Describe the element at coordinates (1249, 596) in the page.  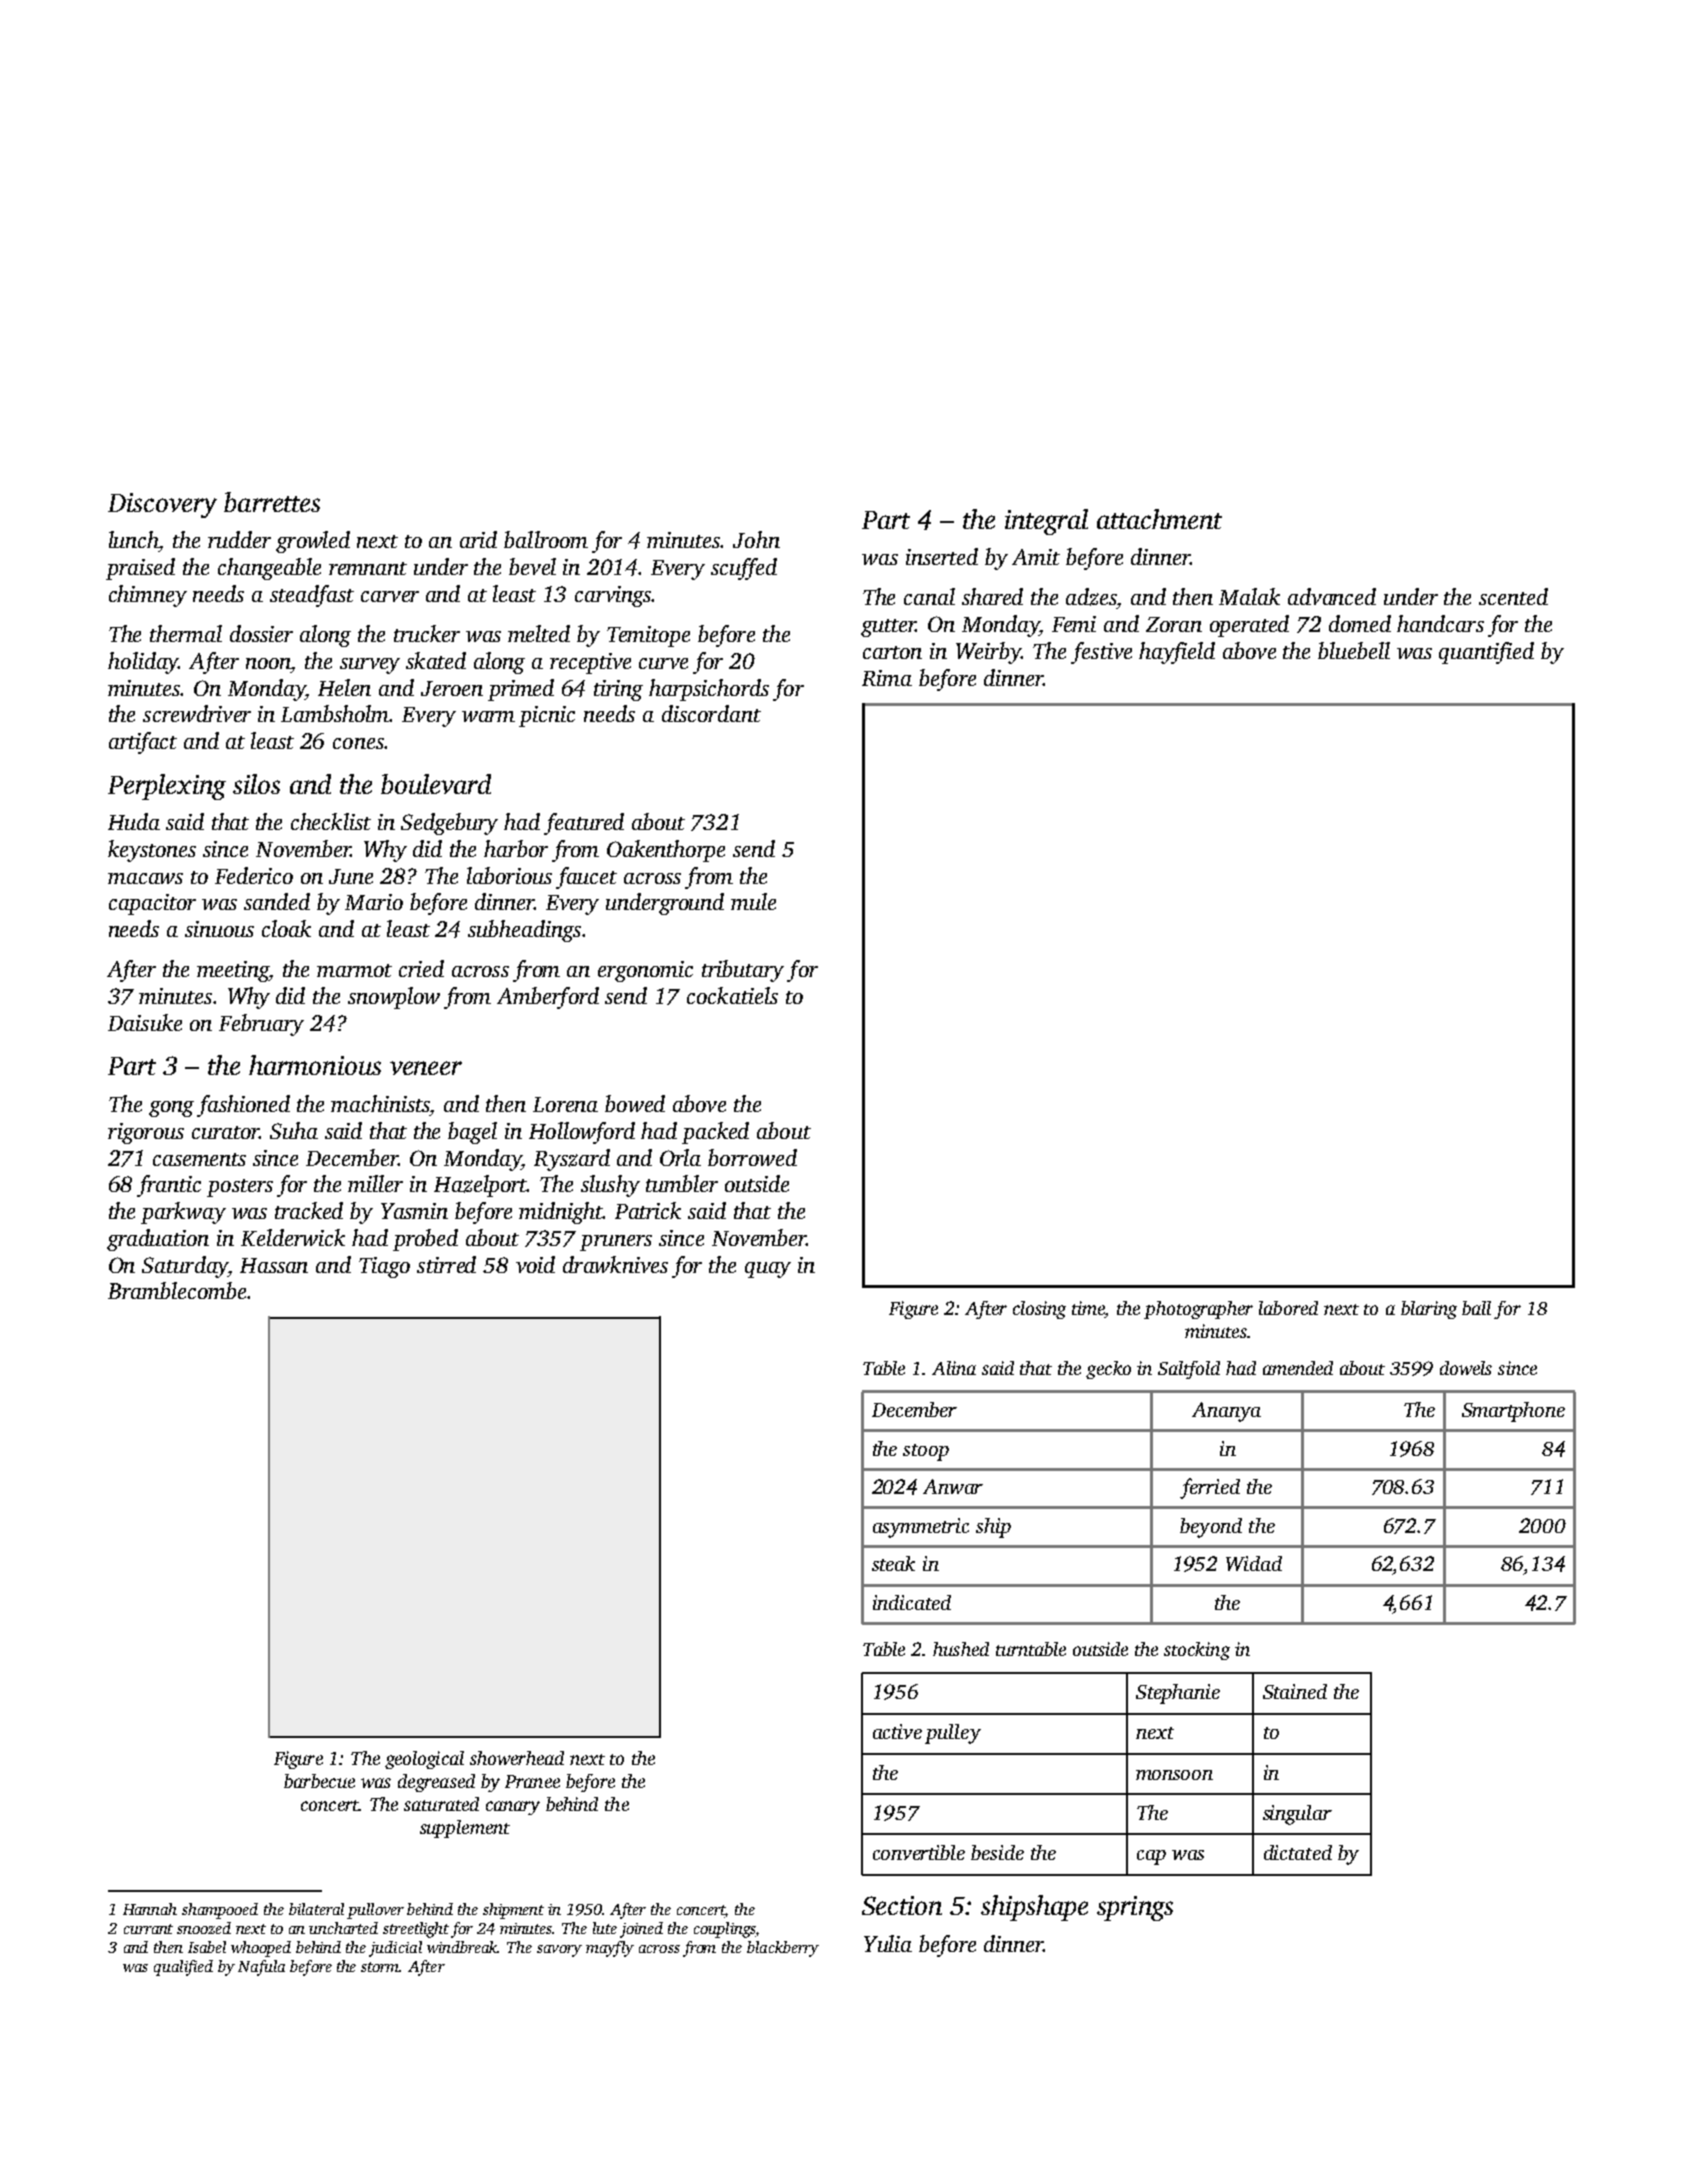
I see `Malak` at that location.
